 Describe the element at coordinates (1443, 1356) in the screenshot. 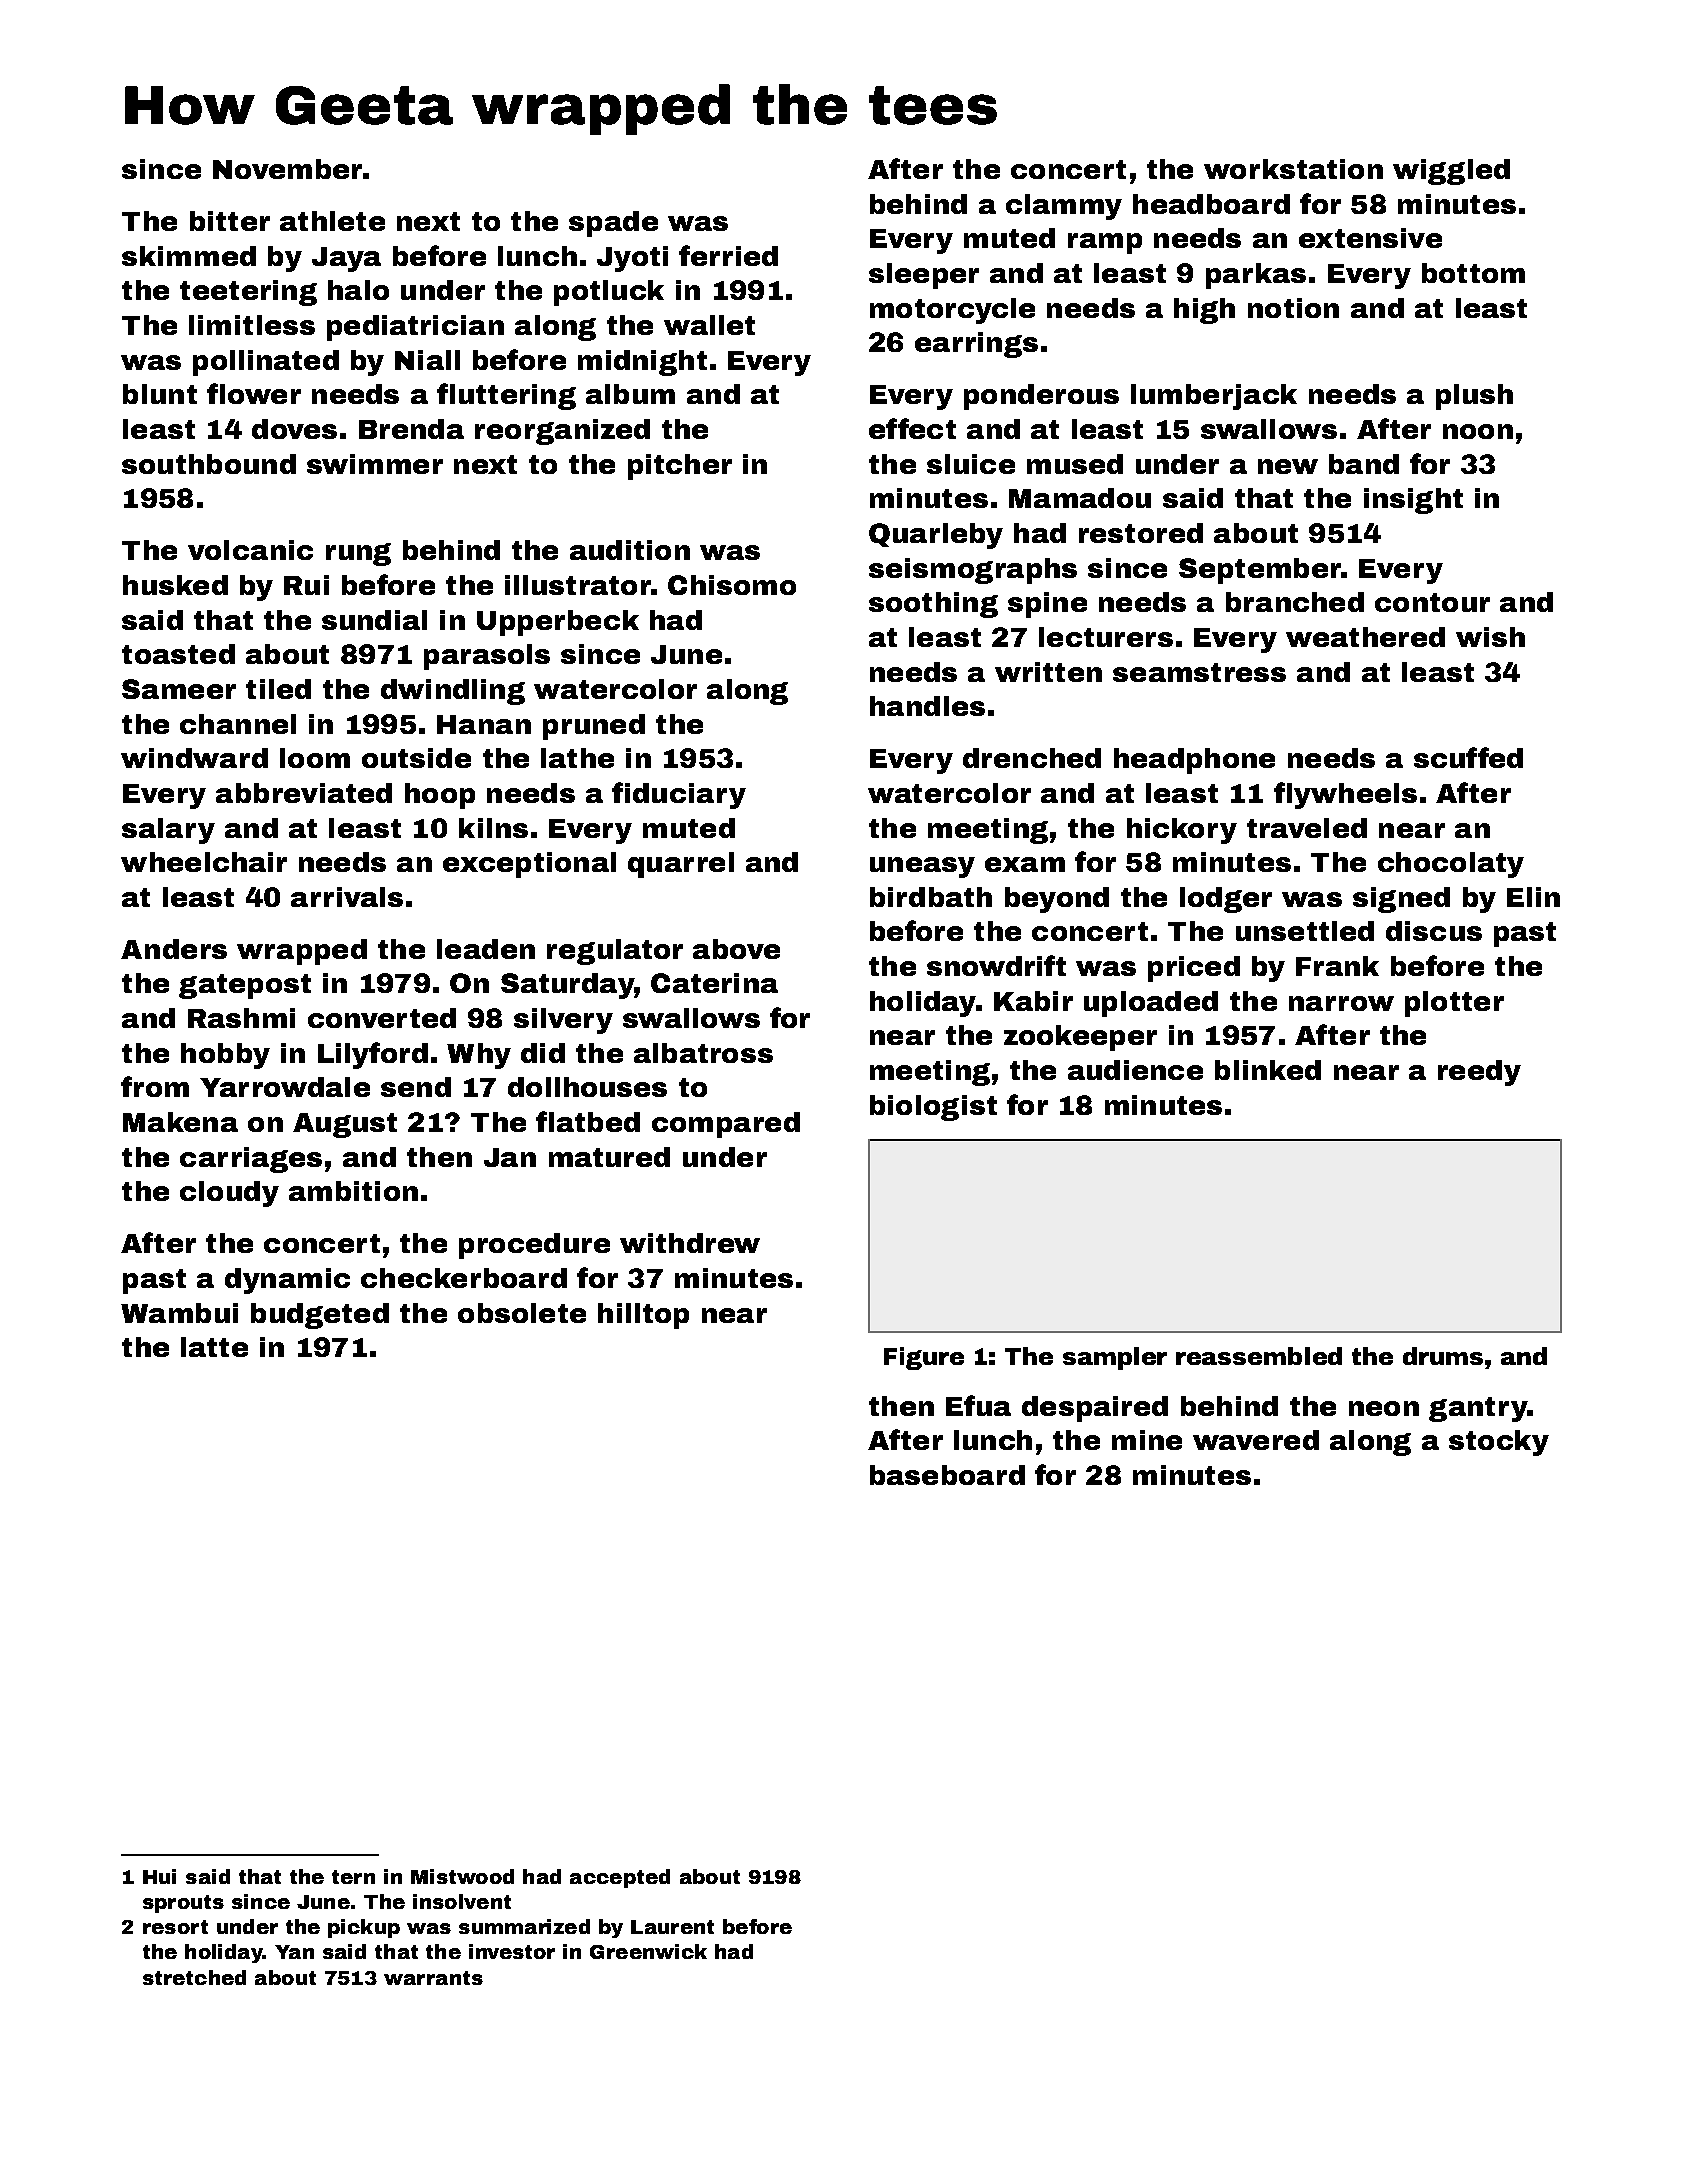

I see `drums` at that location.
